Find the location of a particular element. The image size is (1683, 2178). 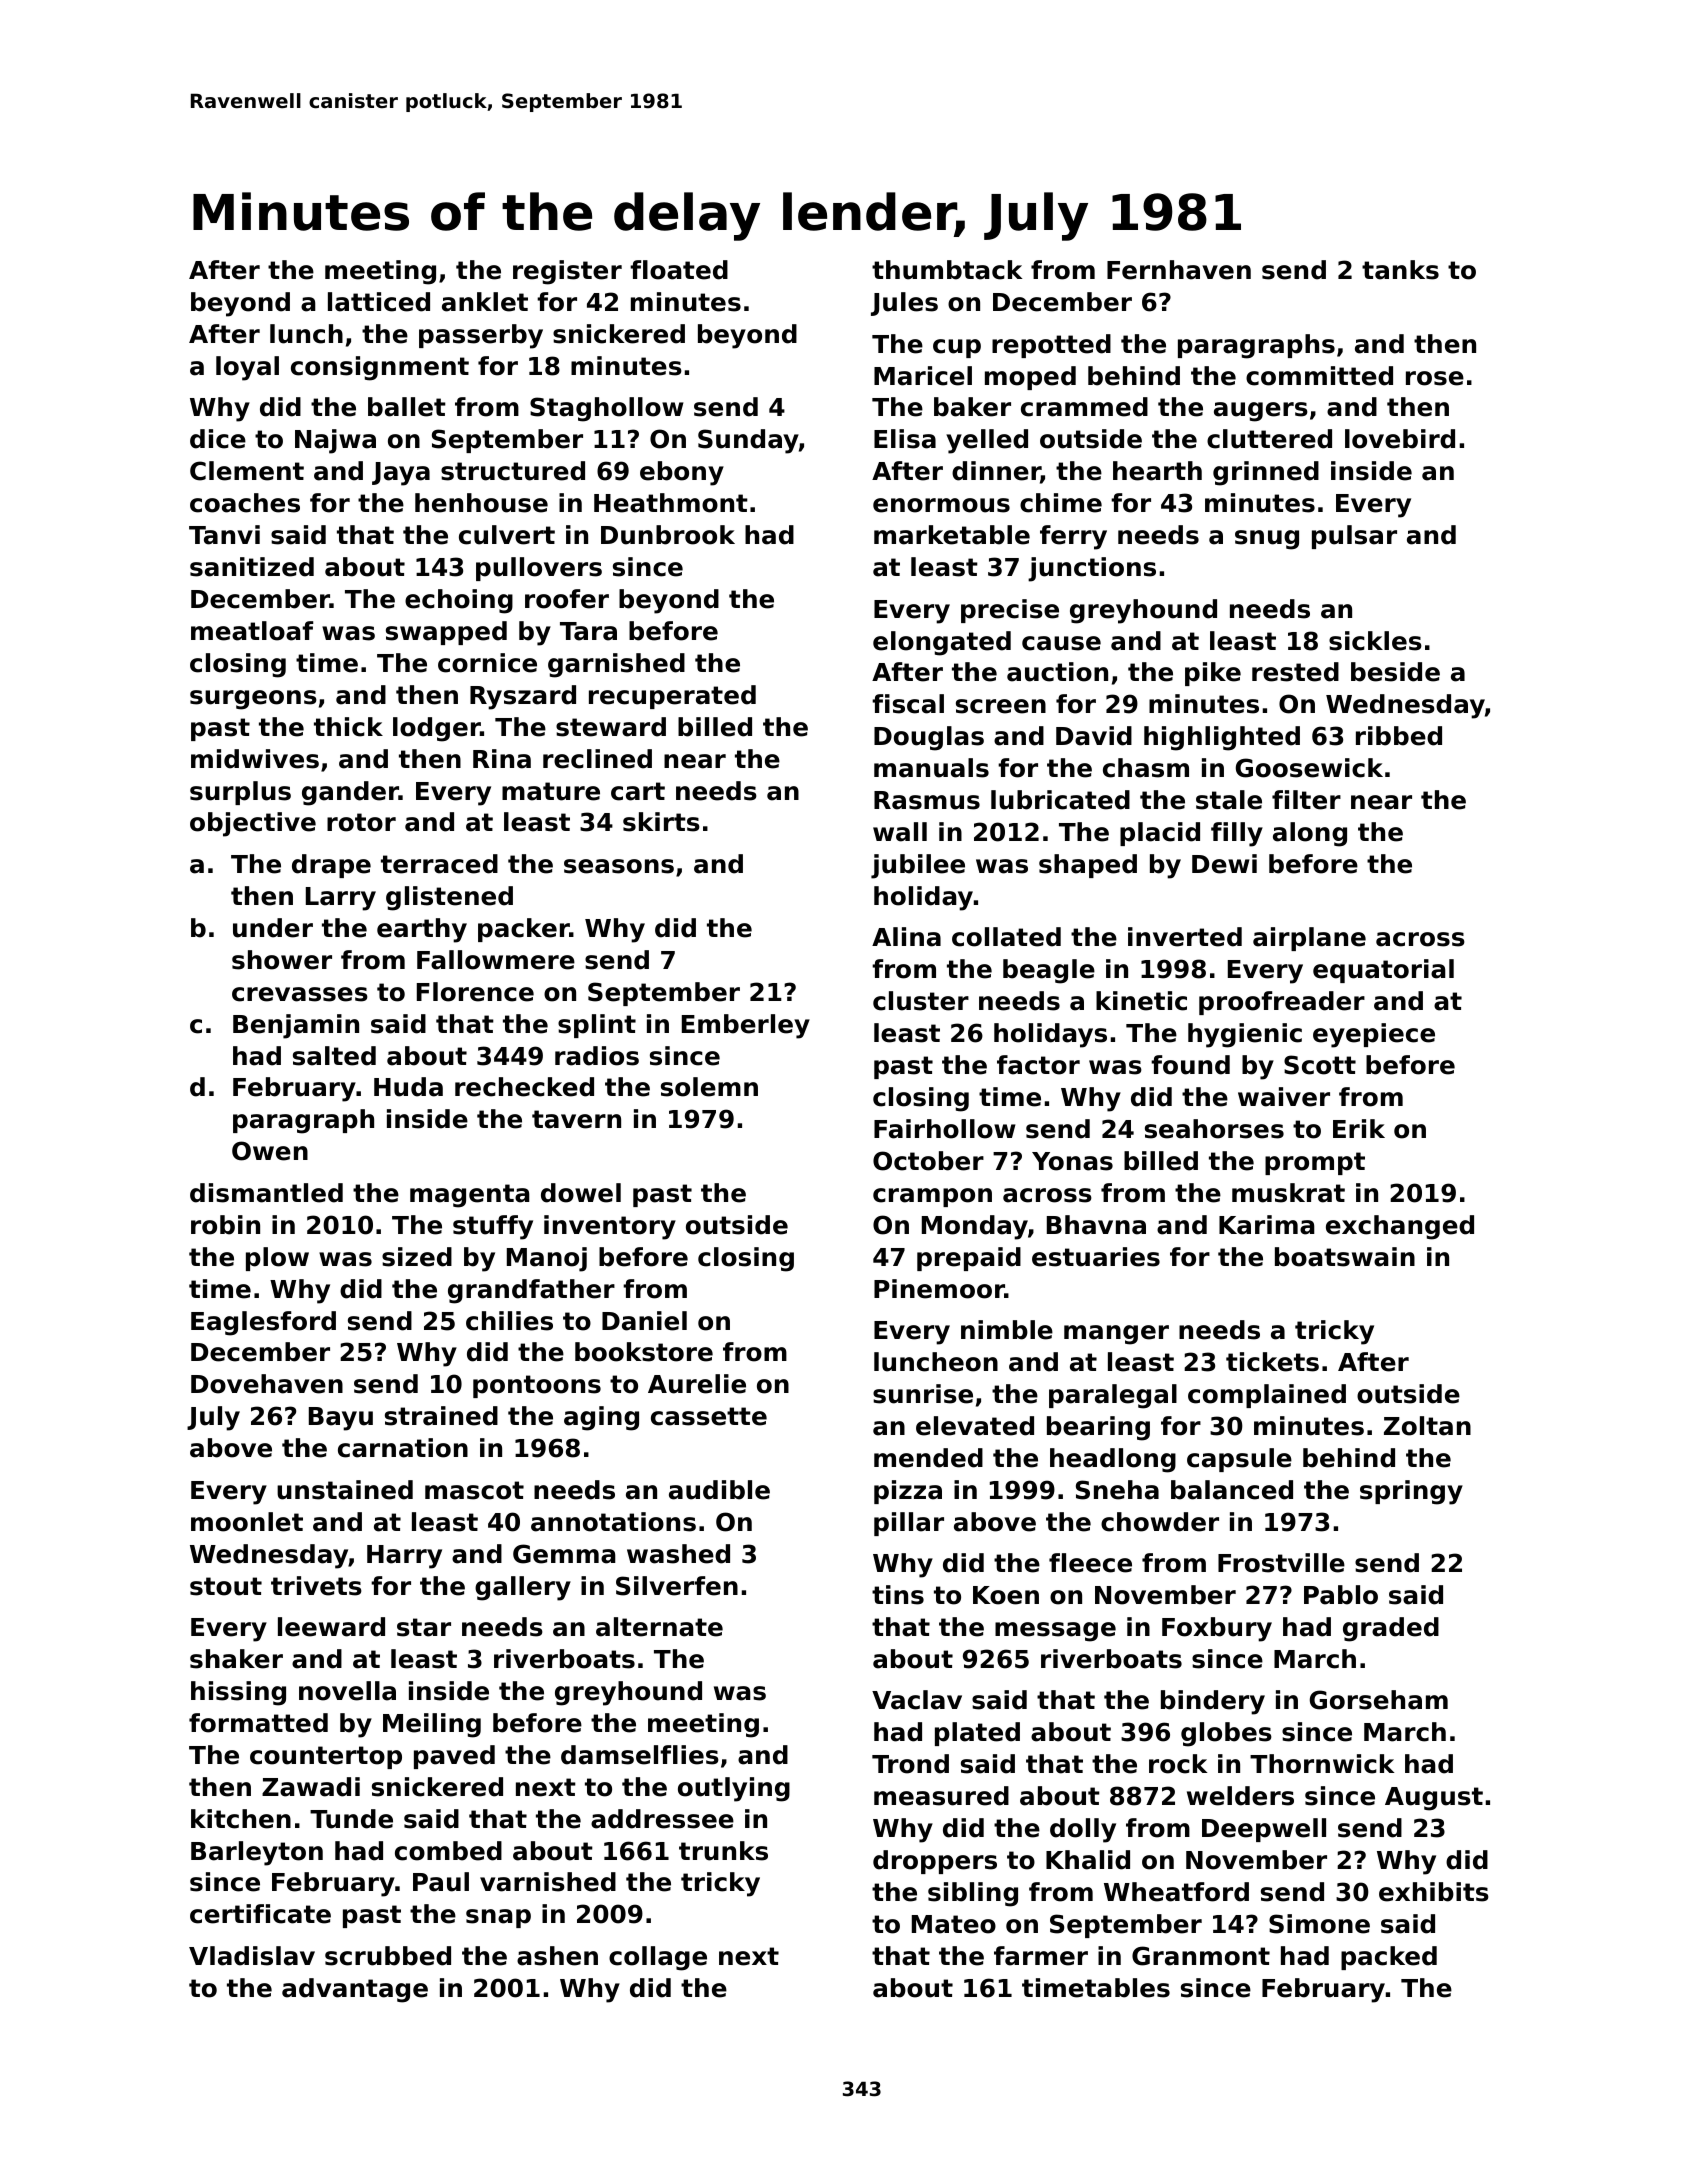

tavern is located at coordinates (576, 1119).
